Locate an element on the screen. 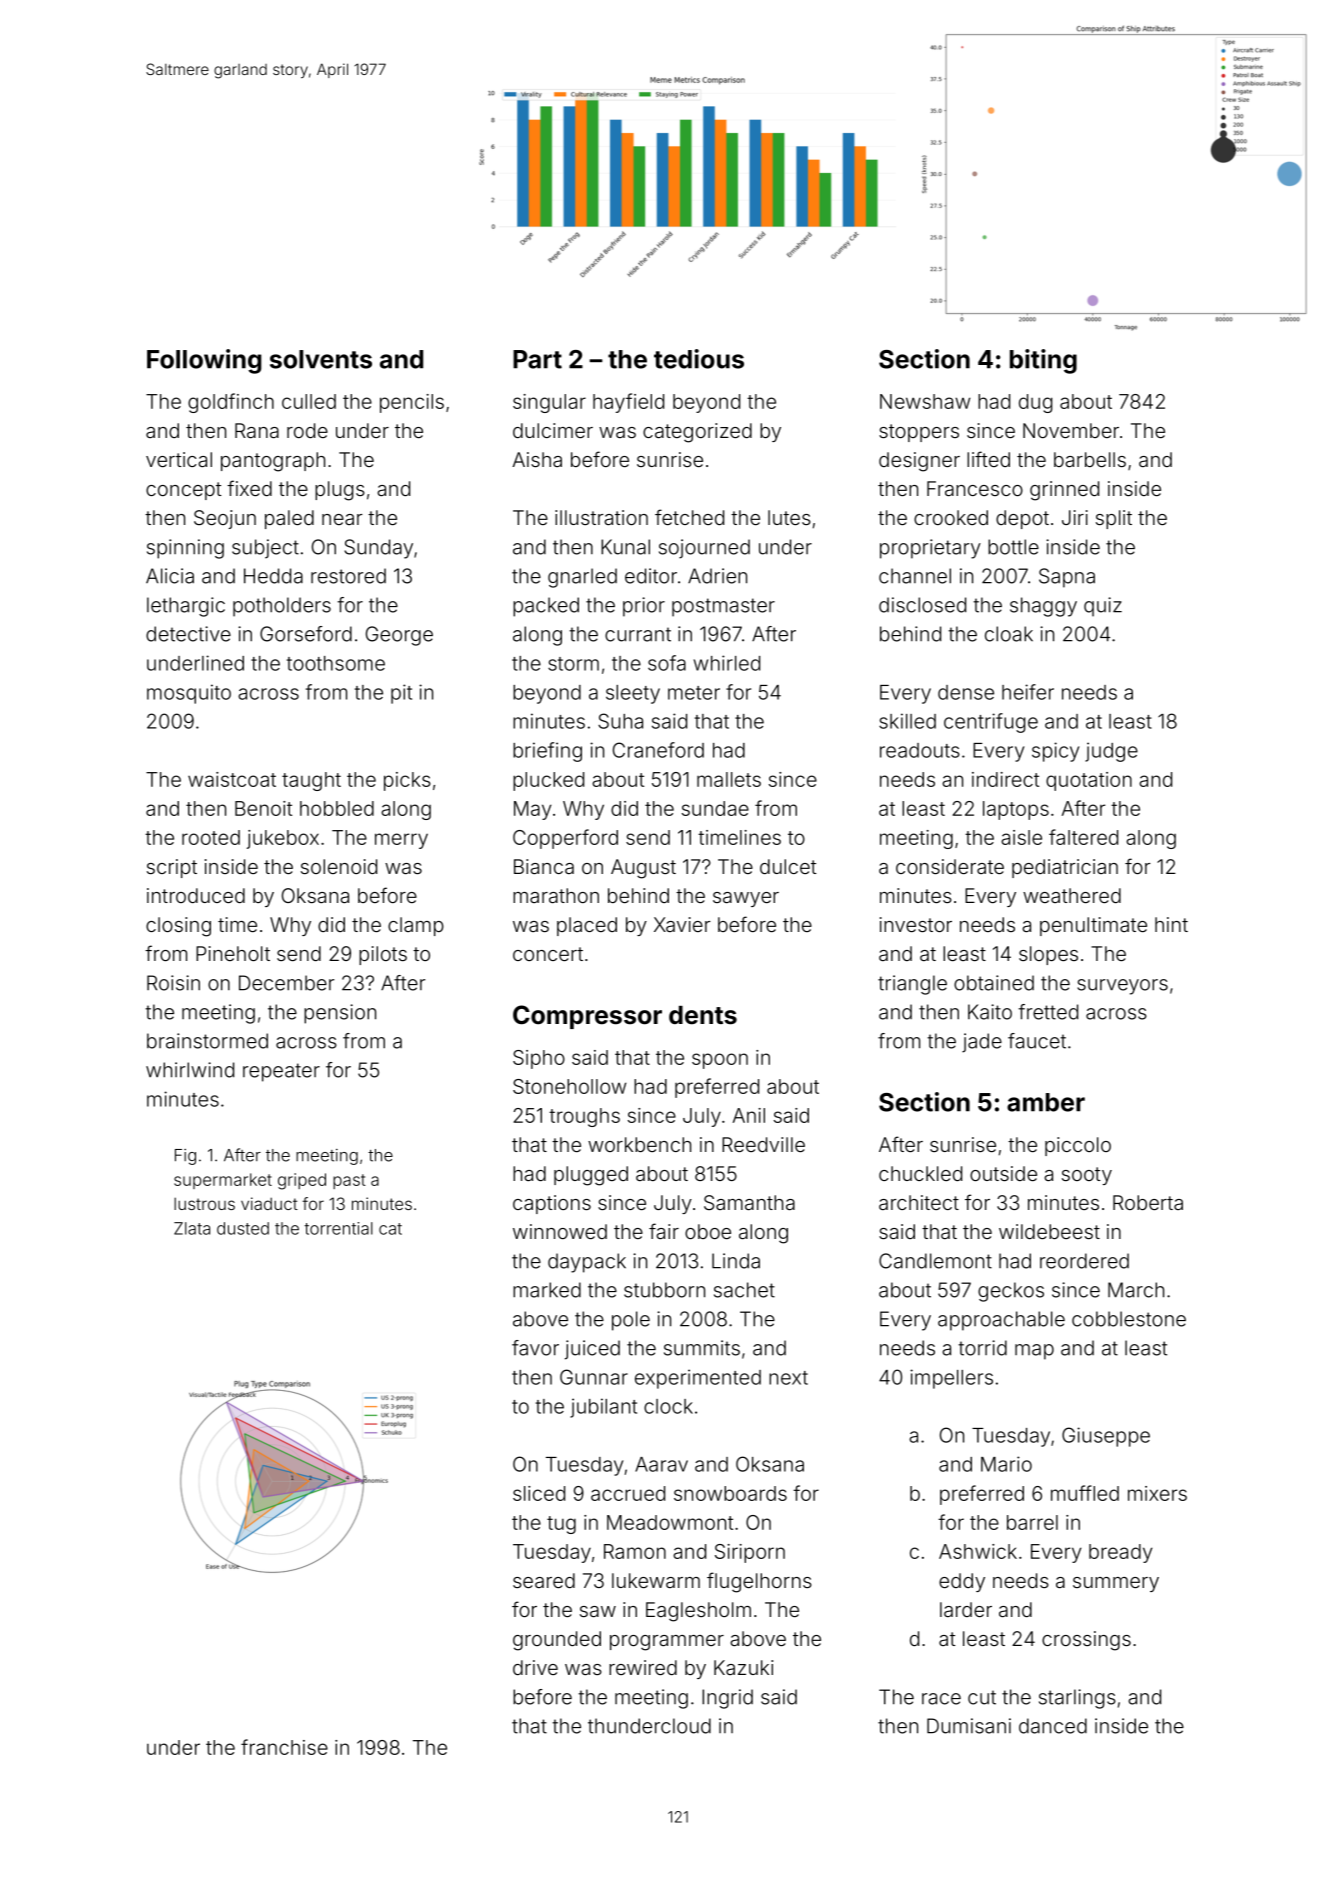  franchise is located at coordinates (284, 1747).
